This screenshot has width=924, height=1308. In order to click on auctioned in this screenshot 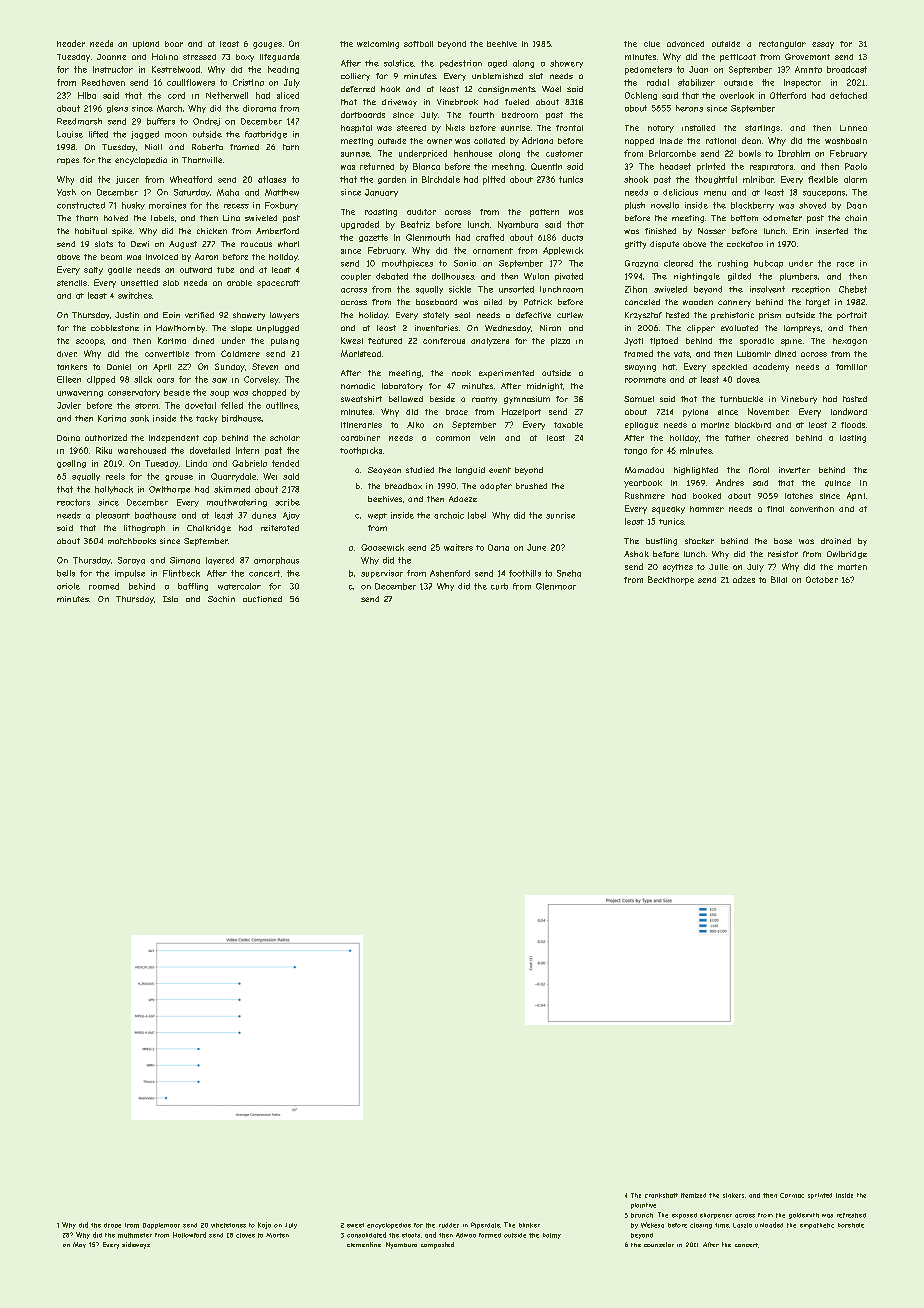, I will do `click(262, 599)`.
